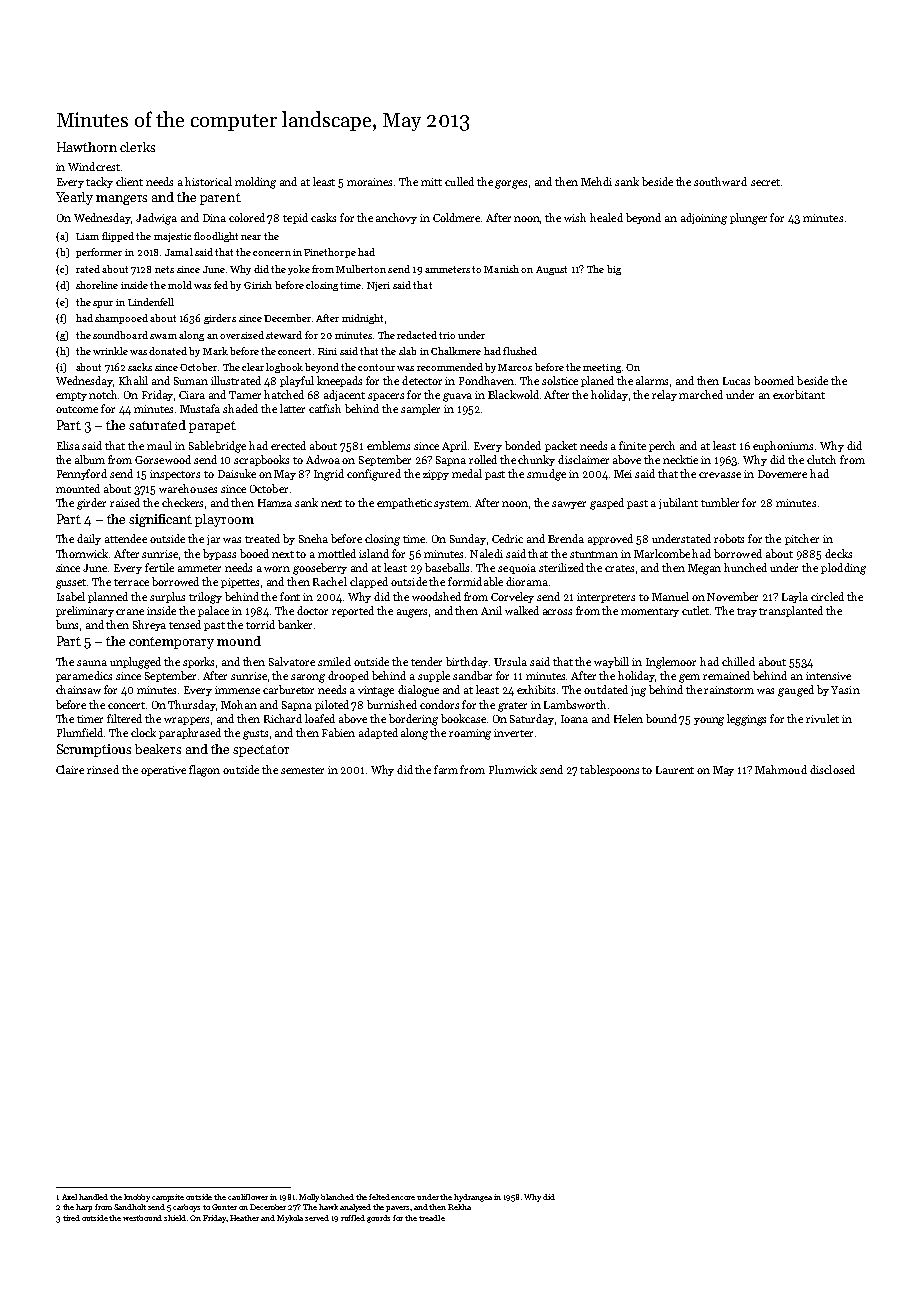 The height and width of the page is (1308, 924). I want to click on exhibits, so click(536, 689).
